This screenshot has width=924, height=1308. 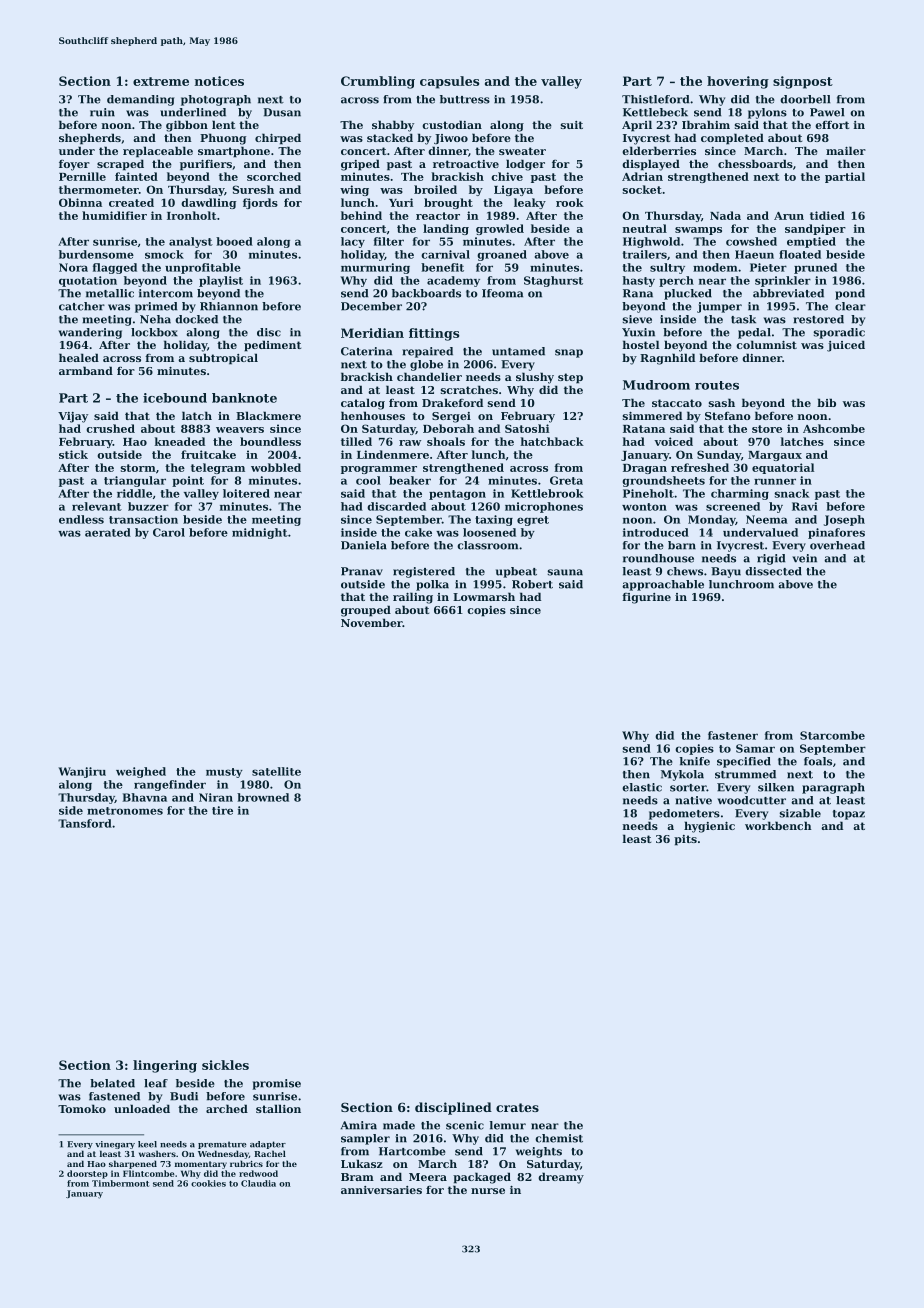 I want to click on notices, so click(x=219, y=81).
